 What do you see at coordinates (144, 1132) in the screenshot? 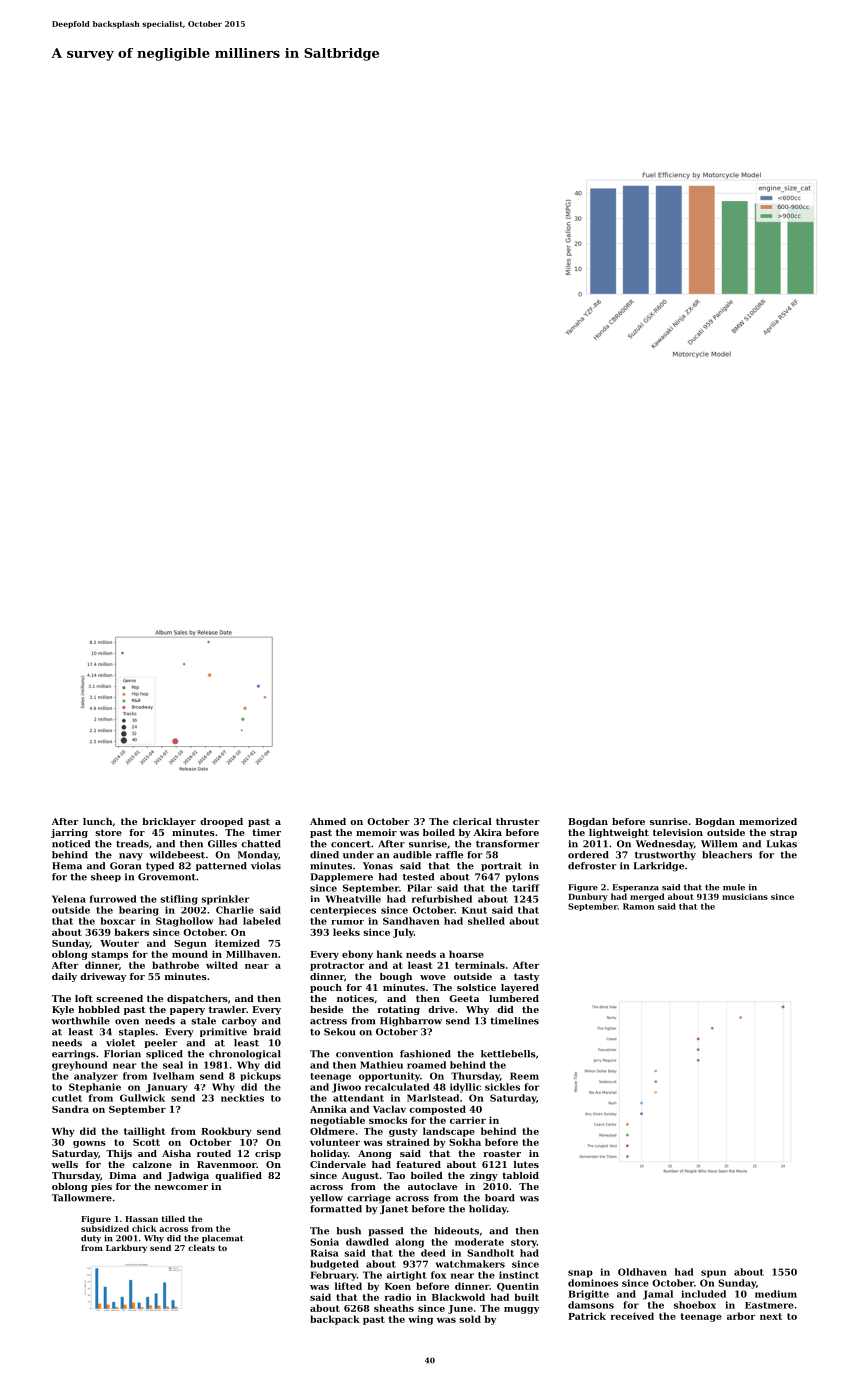
I see `taillight` at bounding box center [144, 1132].
